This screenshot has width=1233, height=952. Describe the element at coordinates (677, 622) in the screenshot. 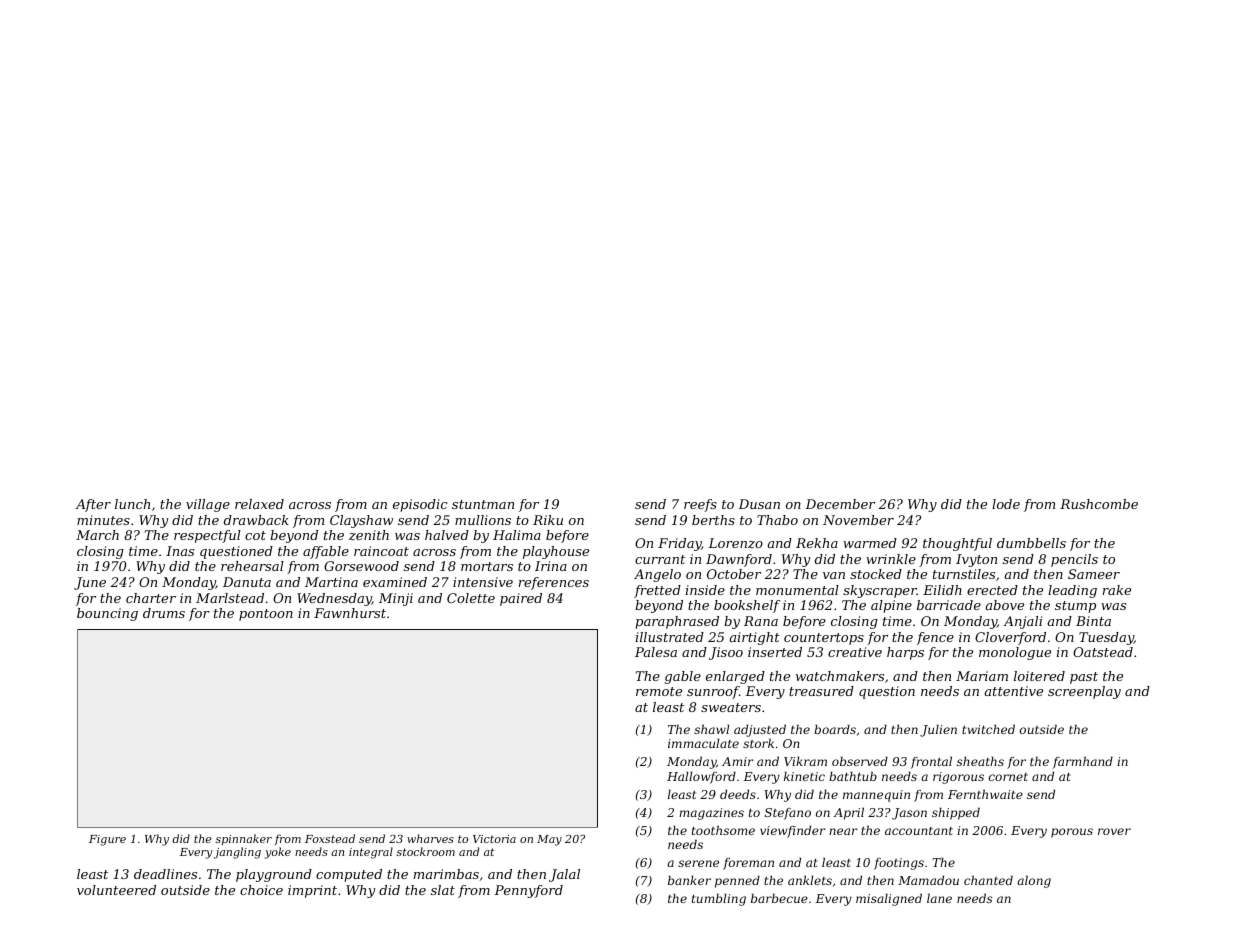

I see `paraphrased` at that location.
